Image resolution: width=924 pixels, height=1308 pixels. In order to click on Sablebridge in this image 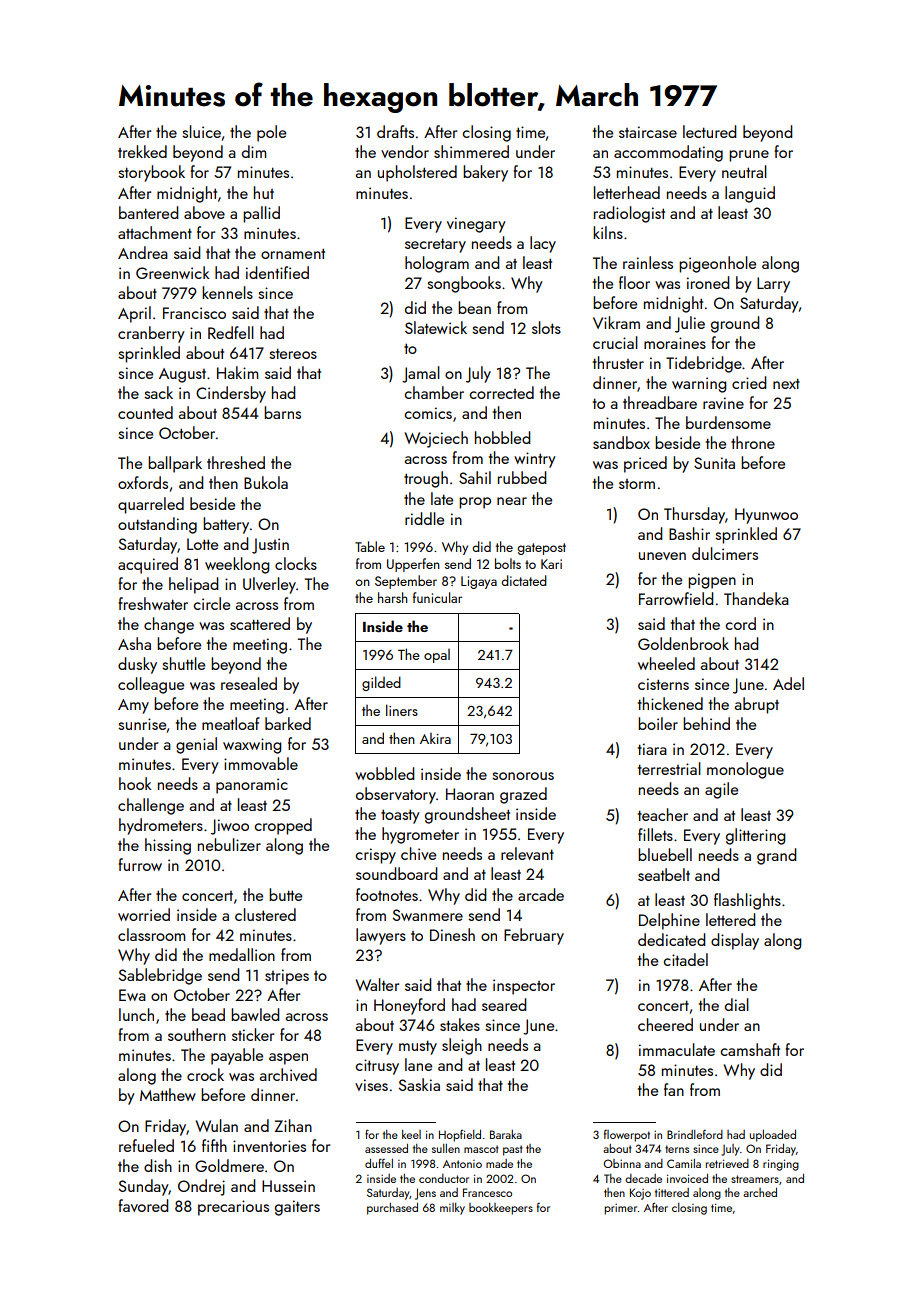, I will do `click(160, 976)`.
